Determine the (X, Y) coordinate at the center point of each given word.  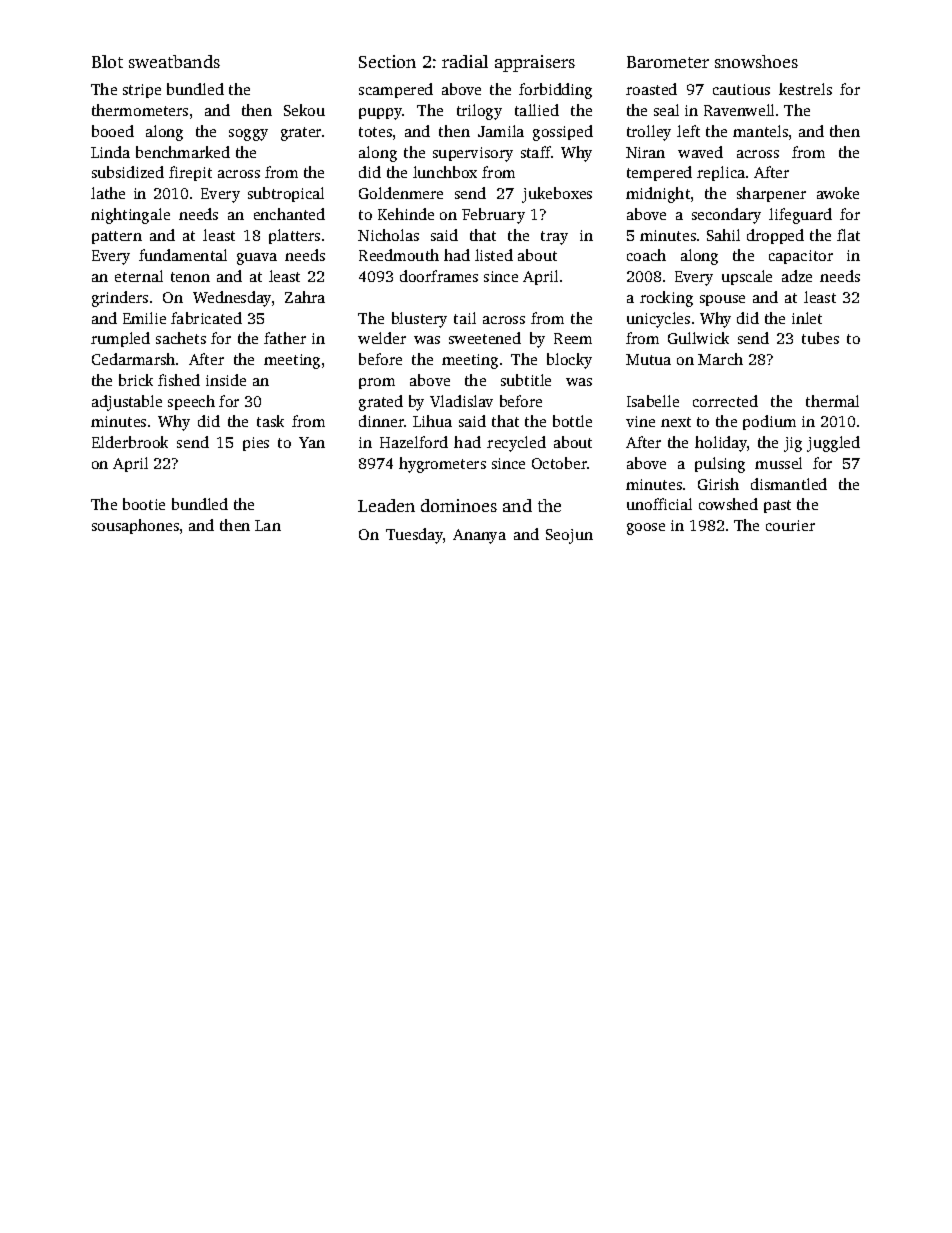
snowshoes (756, 61)
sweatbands (174, 61)
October (559, 463)
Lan (268, 525)
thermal (832, 401)
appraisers (535, 63)
